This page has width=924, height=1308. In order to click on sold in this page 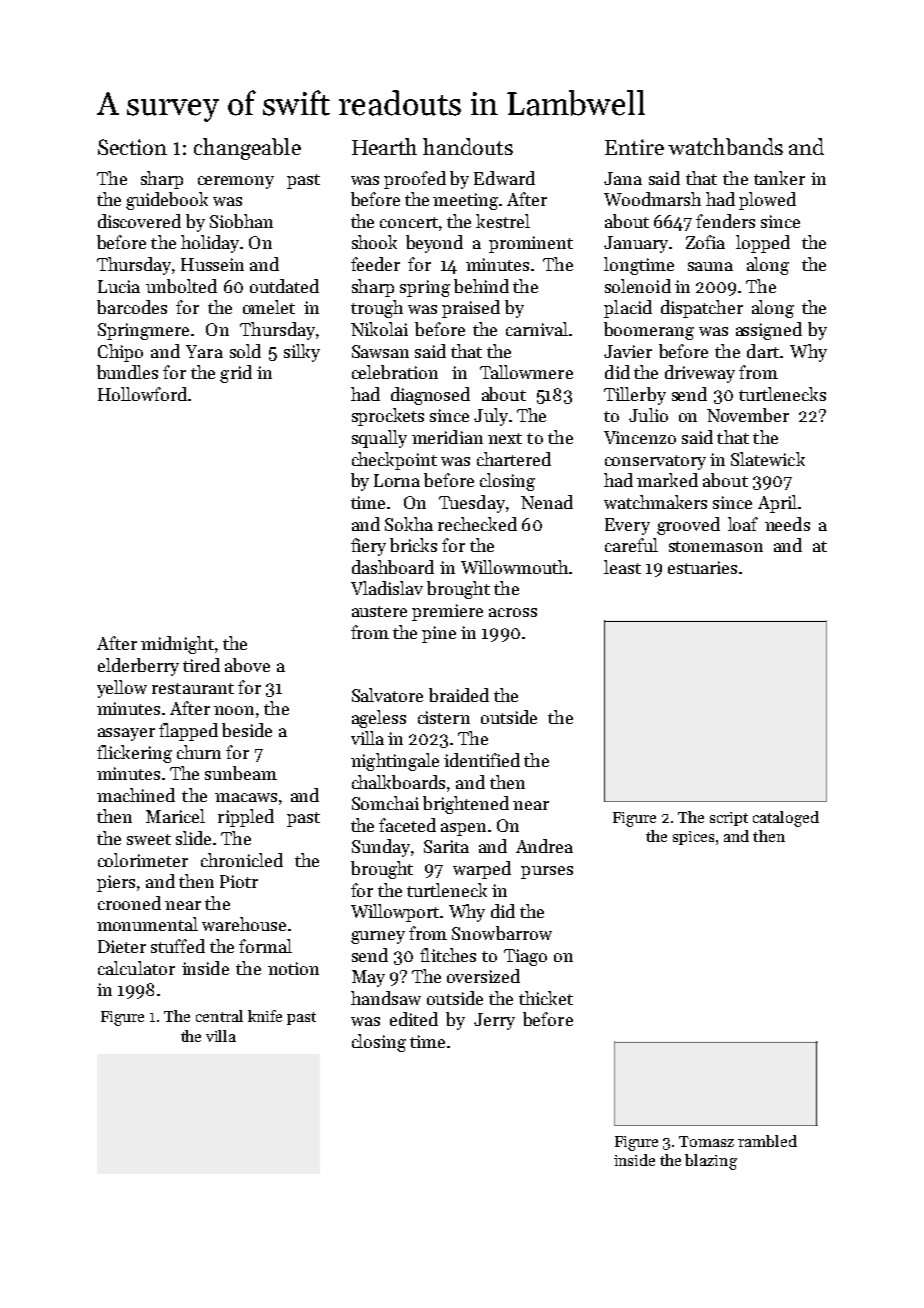, I will do `click(245, 351)`.
